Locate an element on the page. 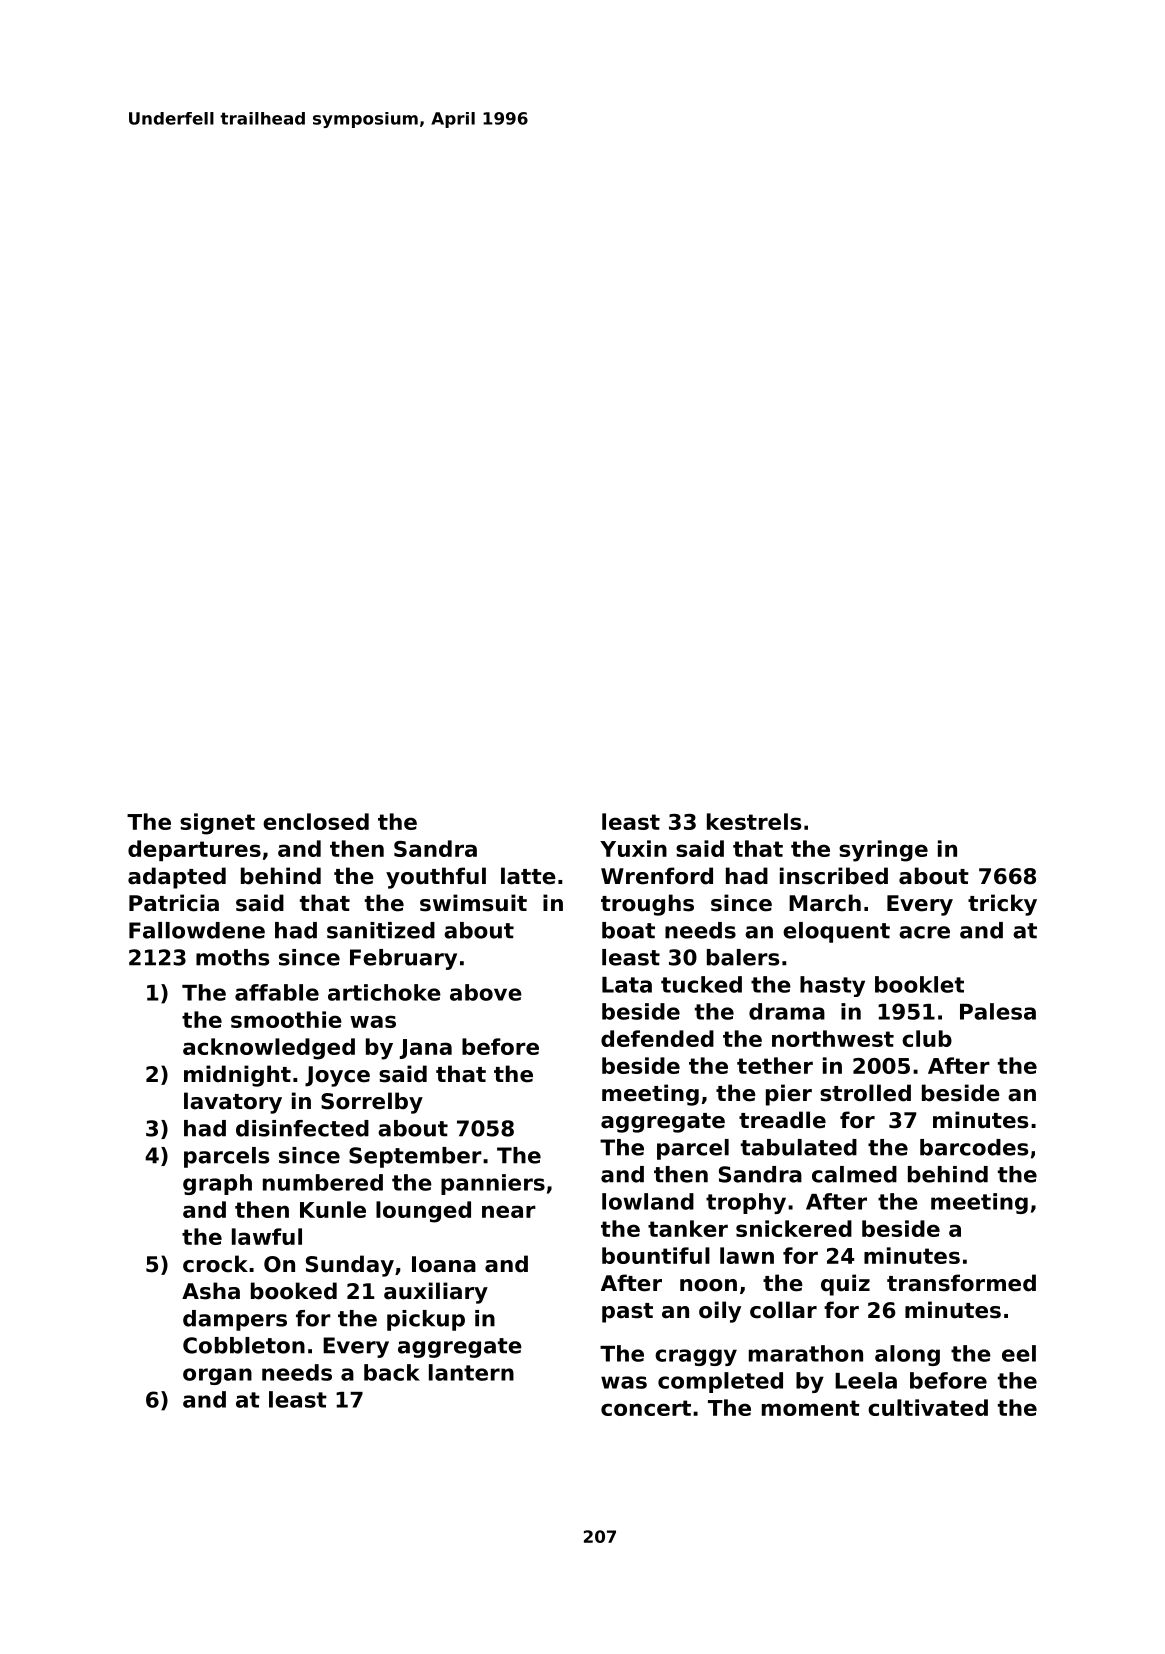 The image size is (1165, 1654). kestrels is located at coordinates (754, 821).
